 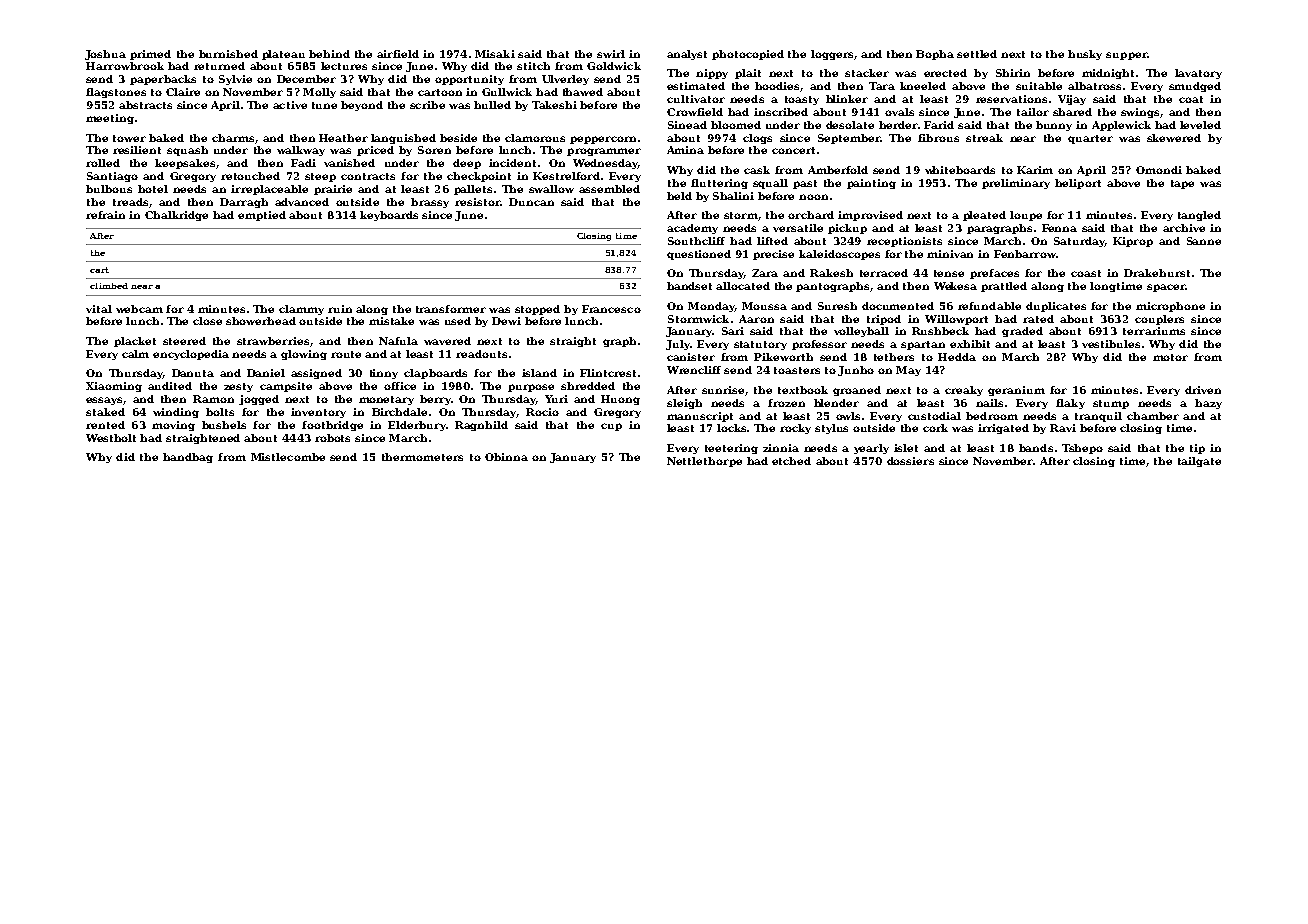 I want to click on Drakehurst, so click(x=1157, y=273).
